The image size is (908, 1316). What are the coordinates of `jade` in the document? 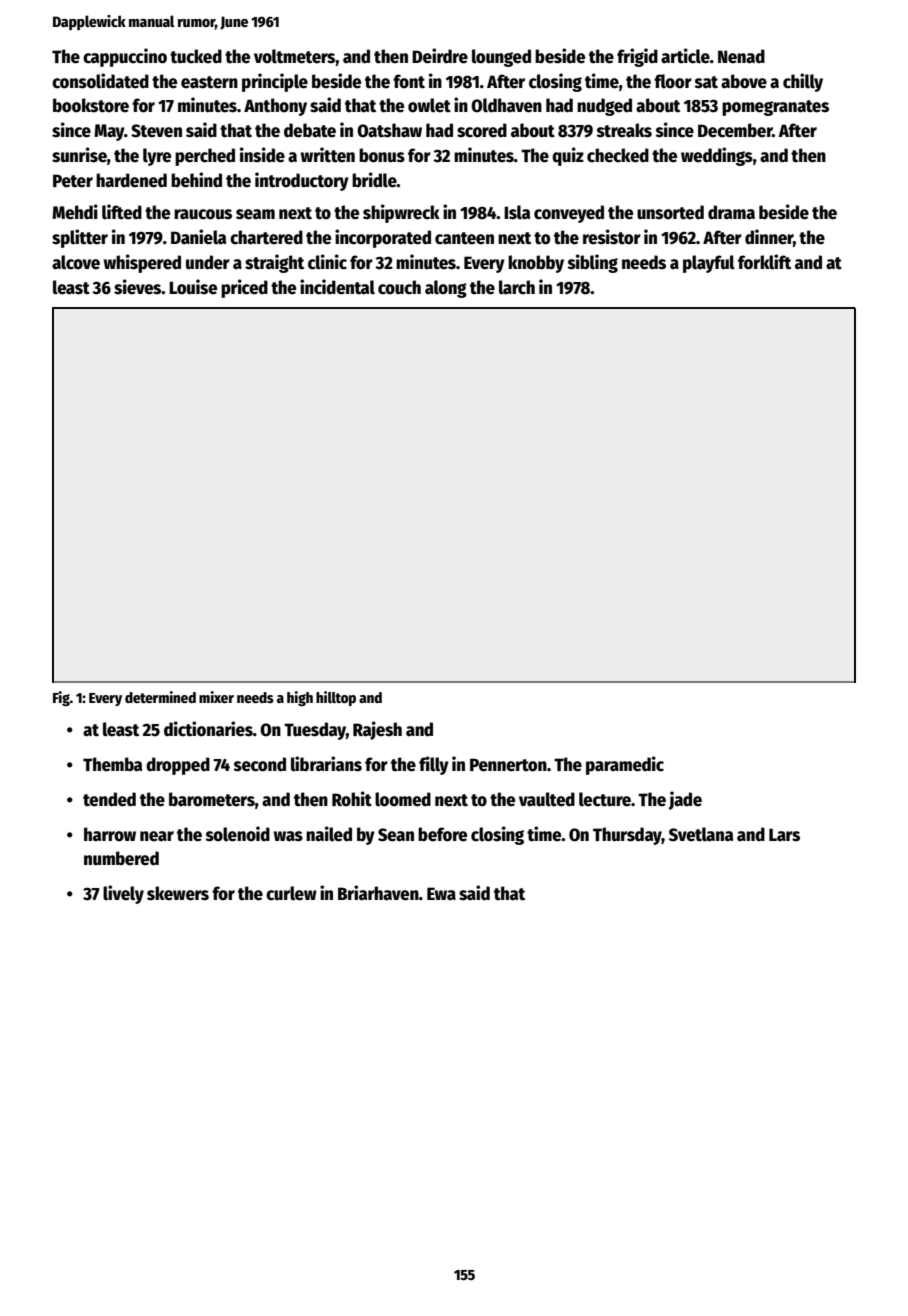 It's located at (685, 800).
